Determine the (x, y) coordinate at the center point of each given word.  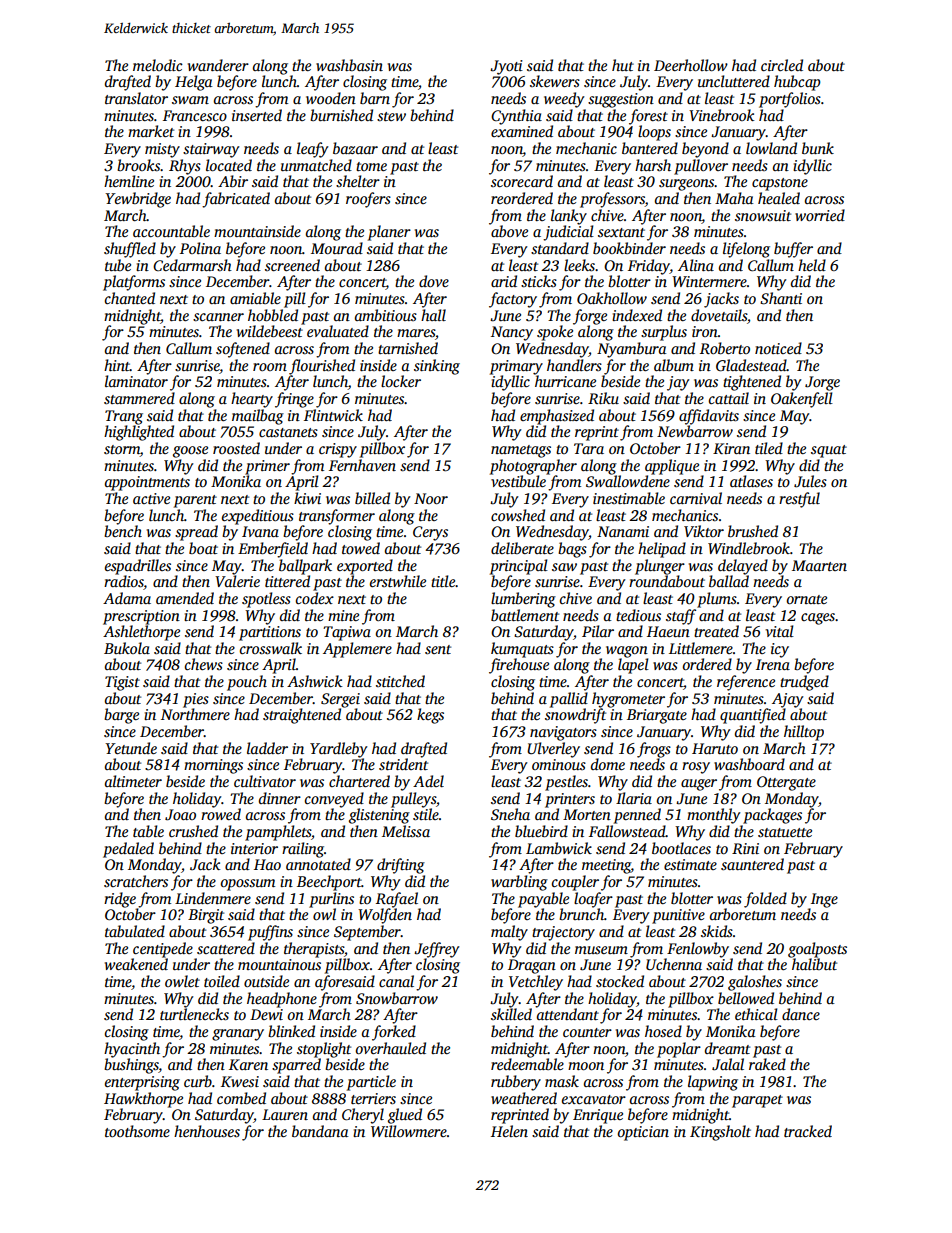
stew (391, 116)
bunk (818, 148)
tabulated (135, 931)
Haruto (715, 748)
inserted (257, 115)
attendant (568, 1014)
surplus (664, 333)
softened (243, 350)
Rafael (397, 900)
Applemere (357, 650)
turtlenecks (194, 1014)
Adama (127, 598)
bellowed (746, 998)
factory (513, 300)
